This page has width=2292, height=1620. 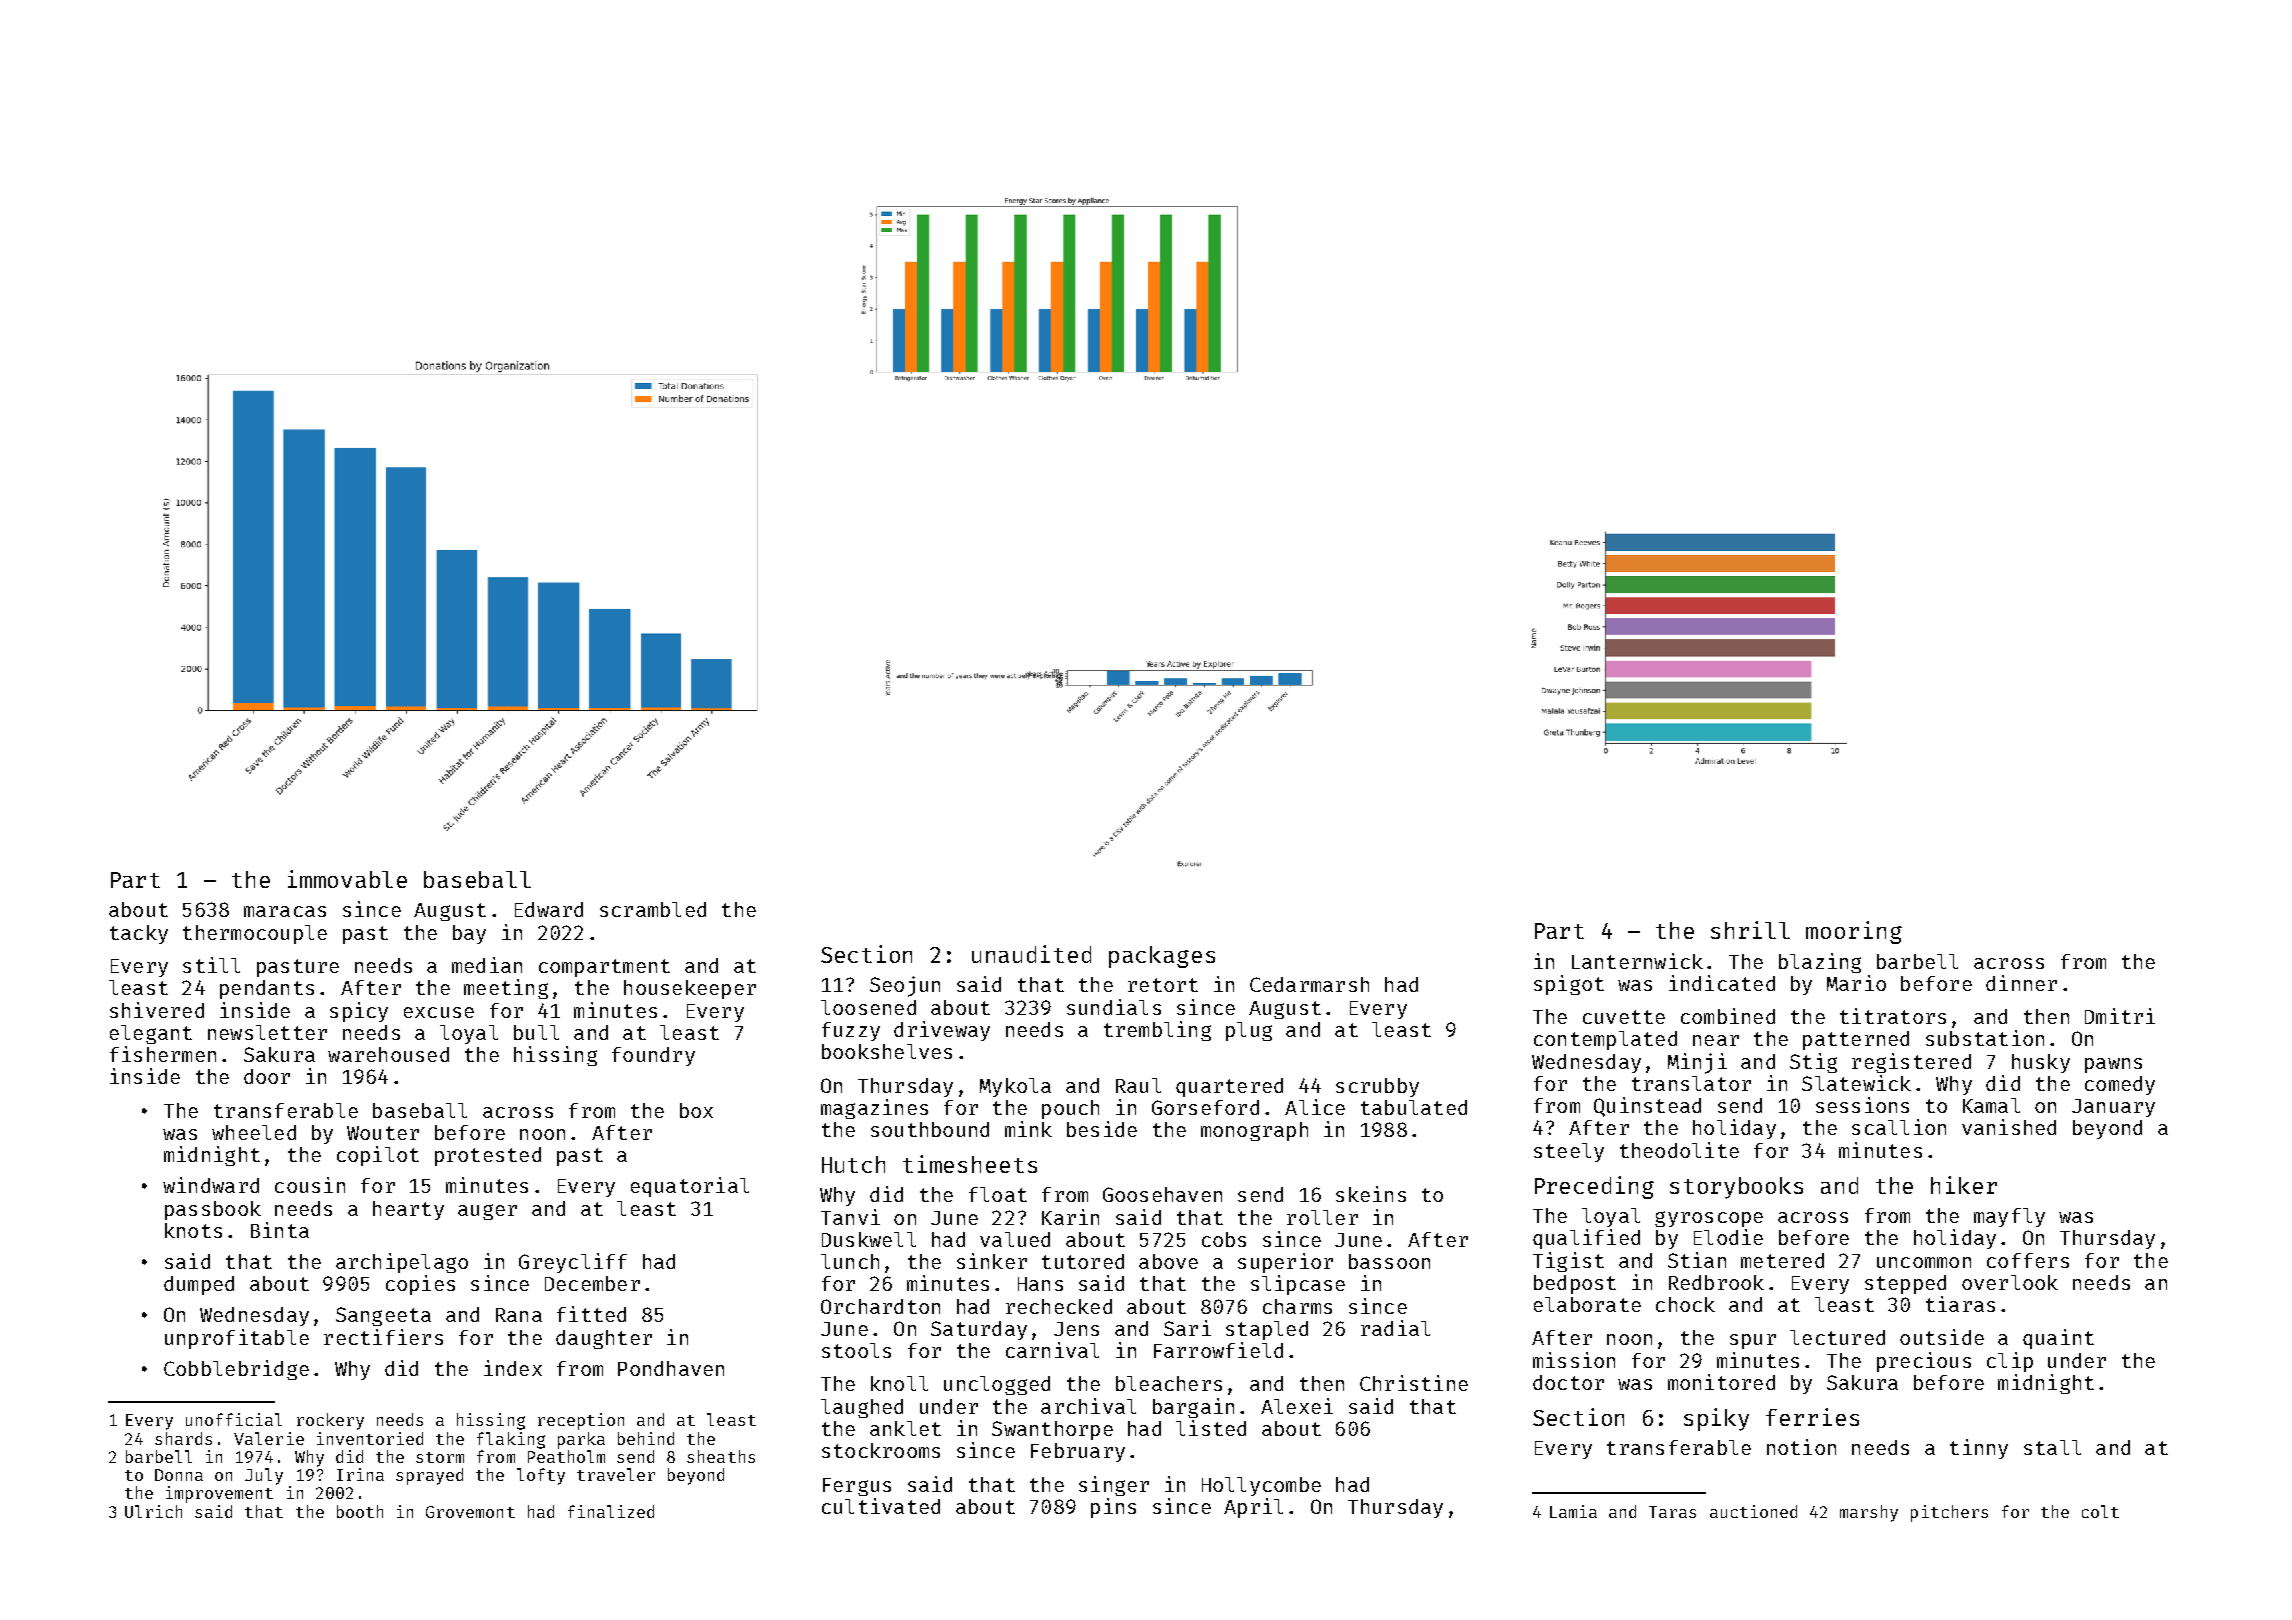 What do you see at coordinates (2120, 1016) in the page?
I see `Dmitri` at bounding box center [2120, 1016].
